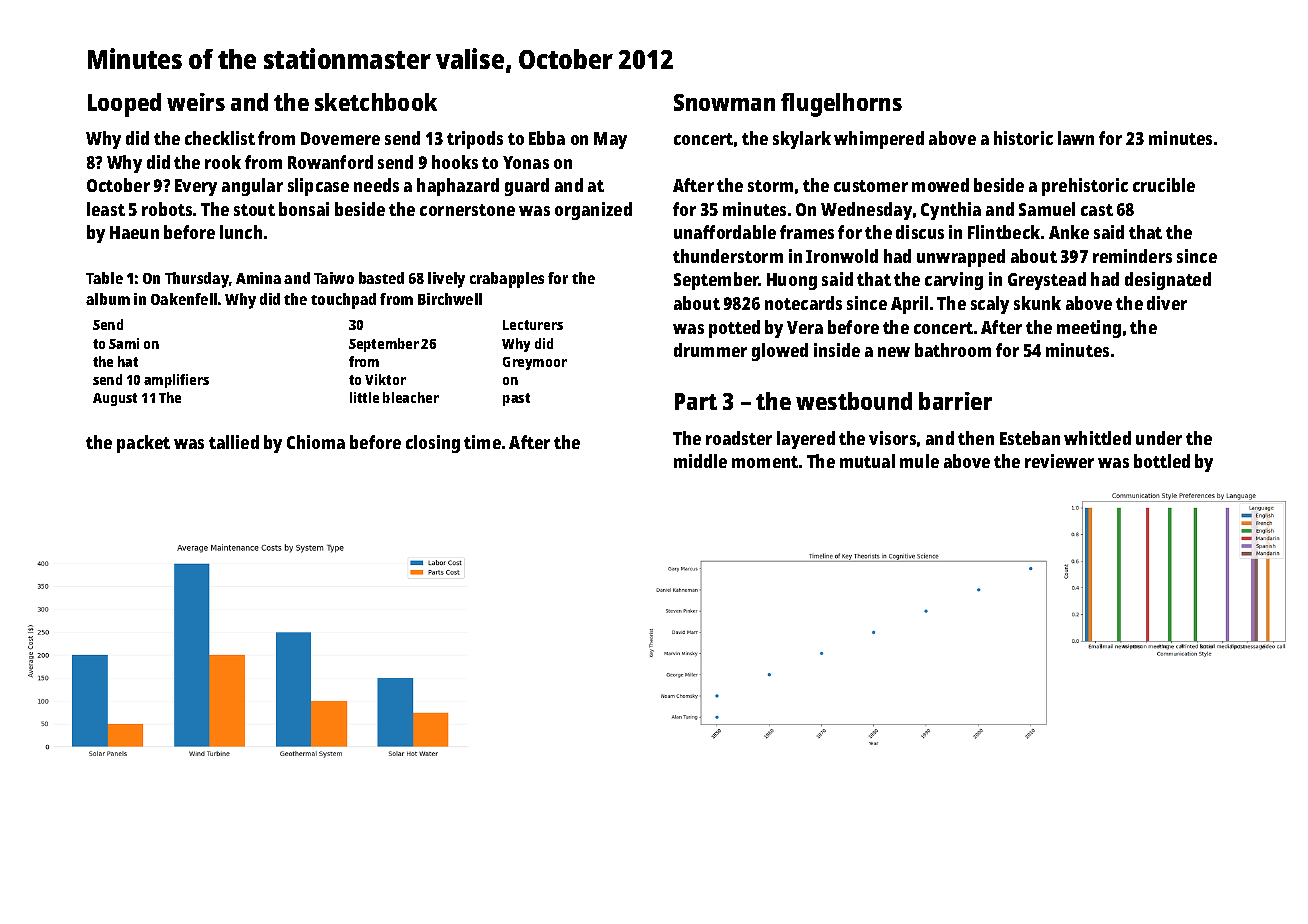  Describe the element at coordinates (765, 462) in the screenshot. I see `moment` at that location.
